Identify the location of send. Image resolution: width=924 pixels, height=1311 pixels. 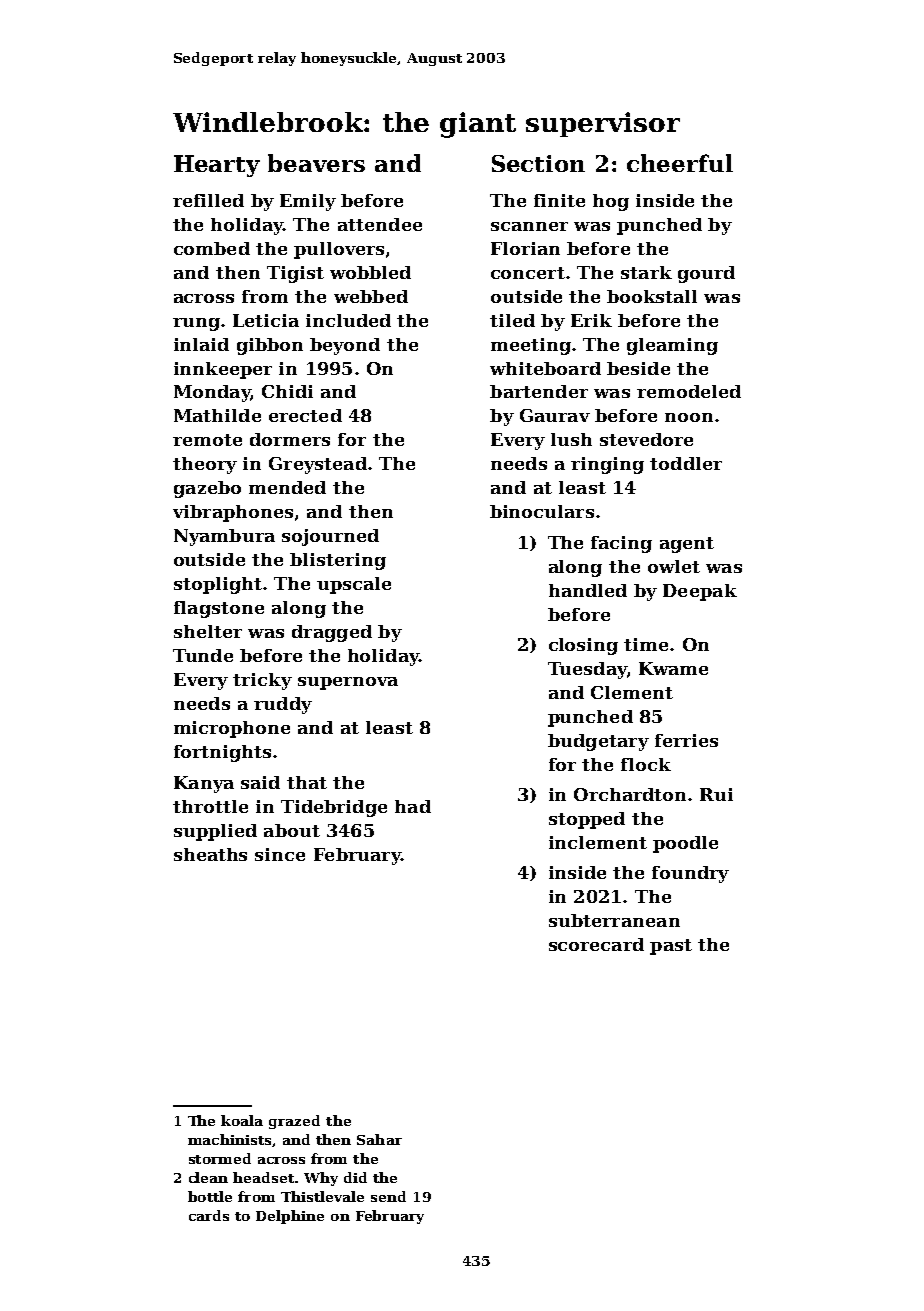
(388, 1196).
